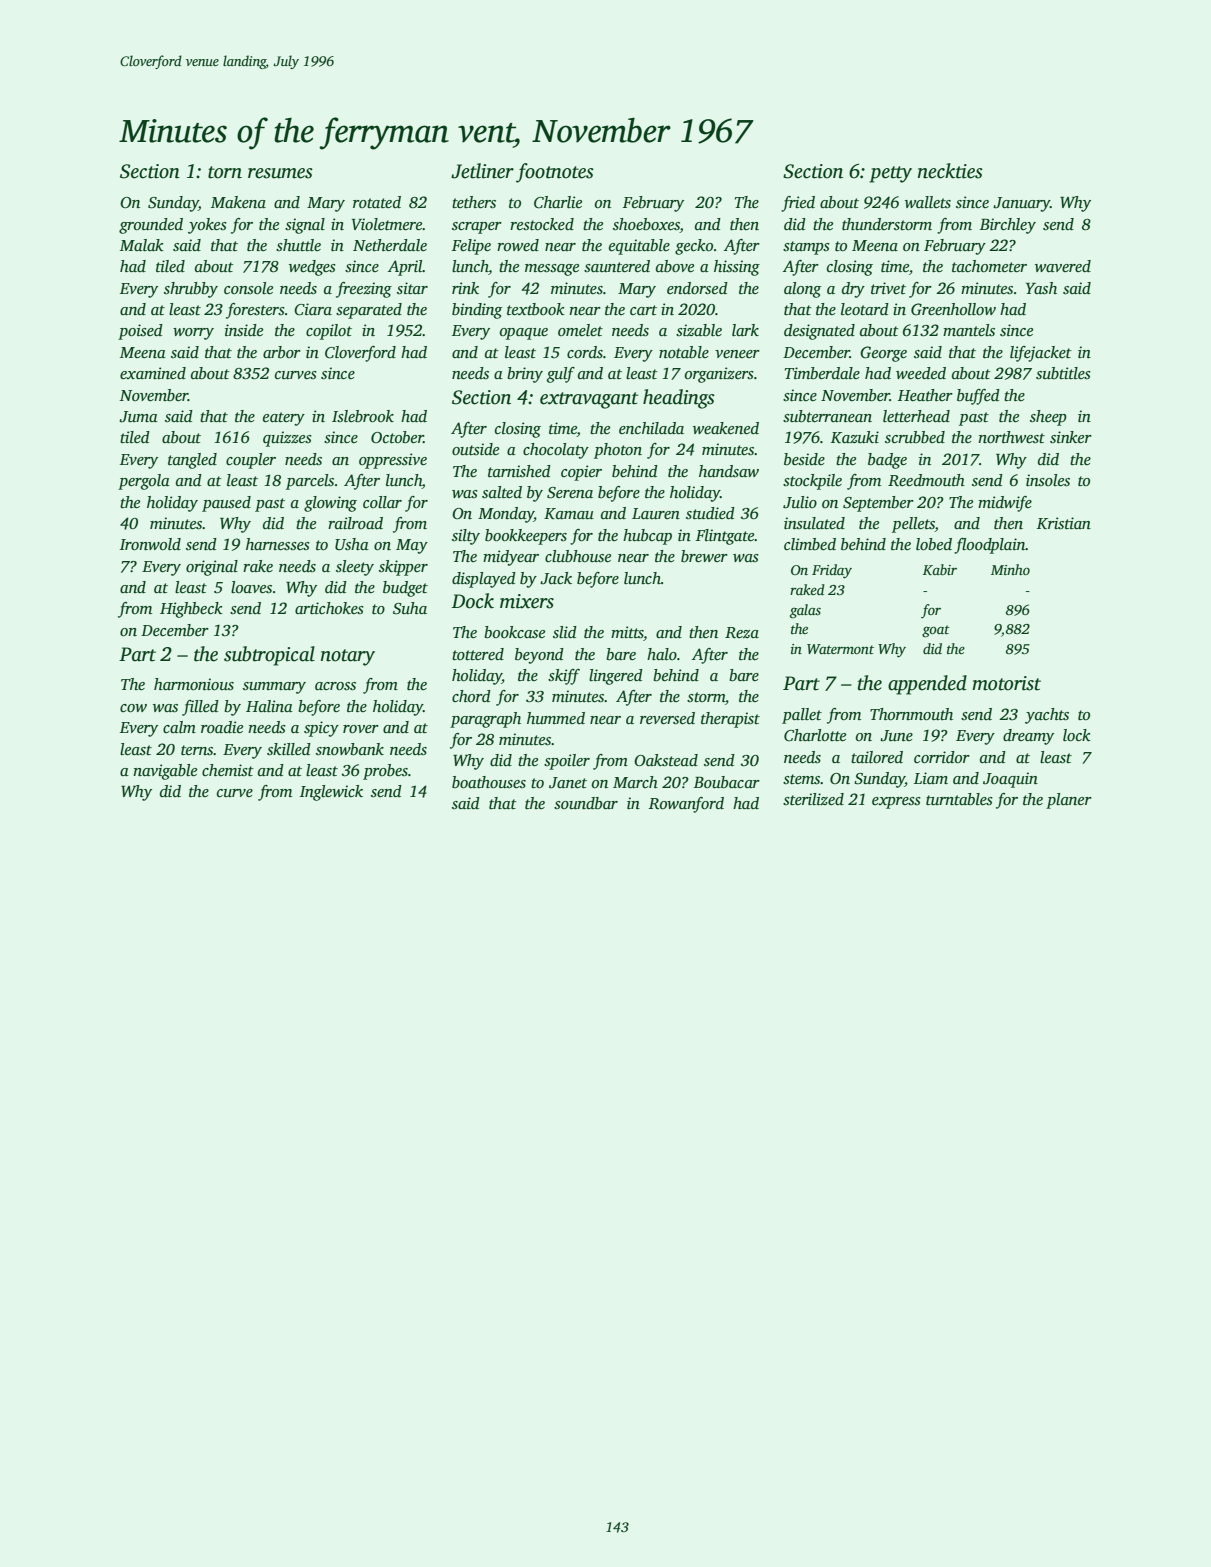 The width and height of the image is (1211, 1567). I want to click on Inglewick, so click(331, 793).
